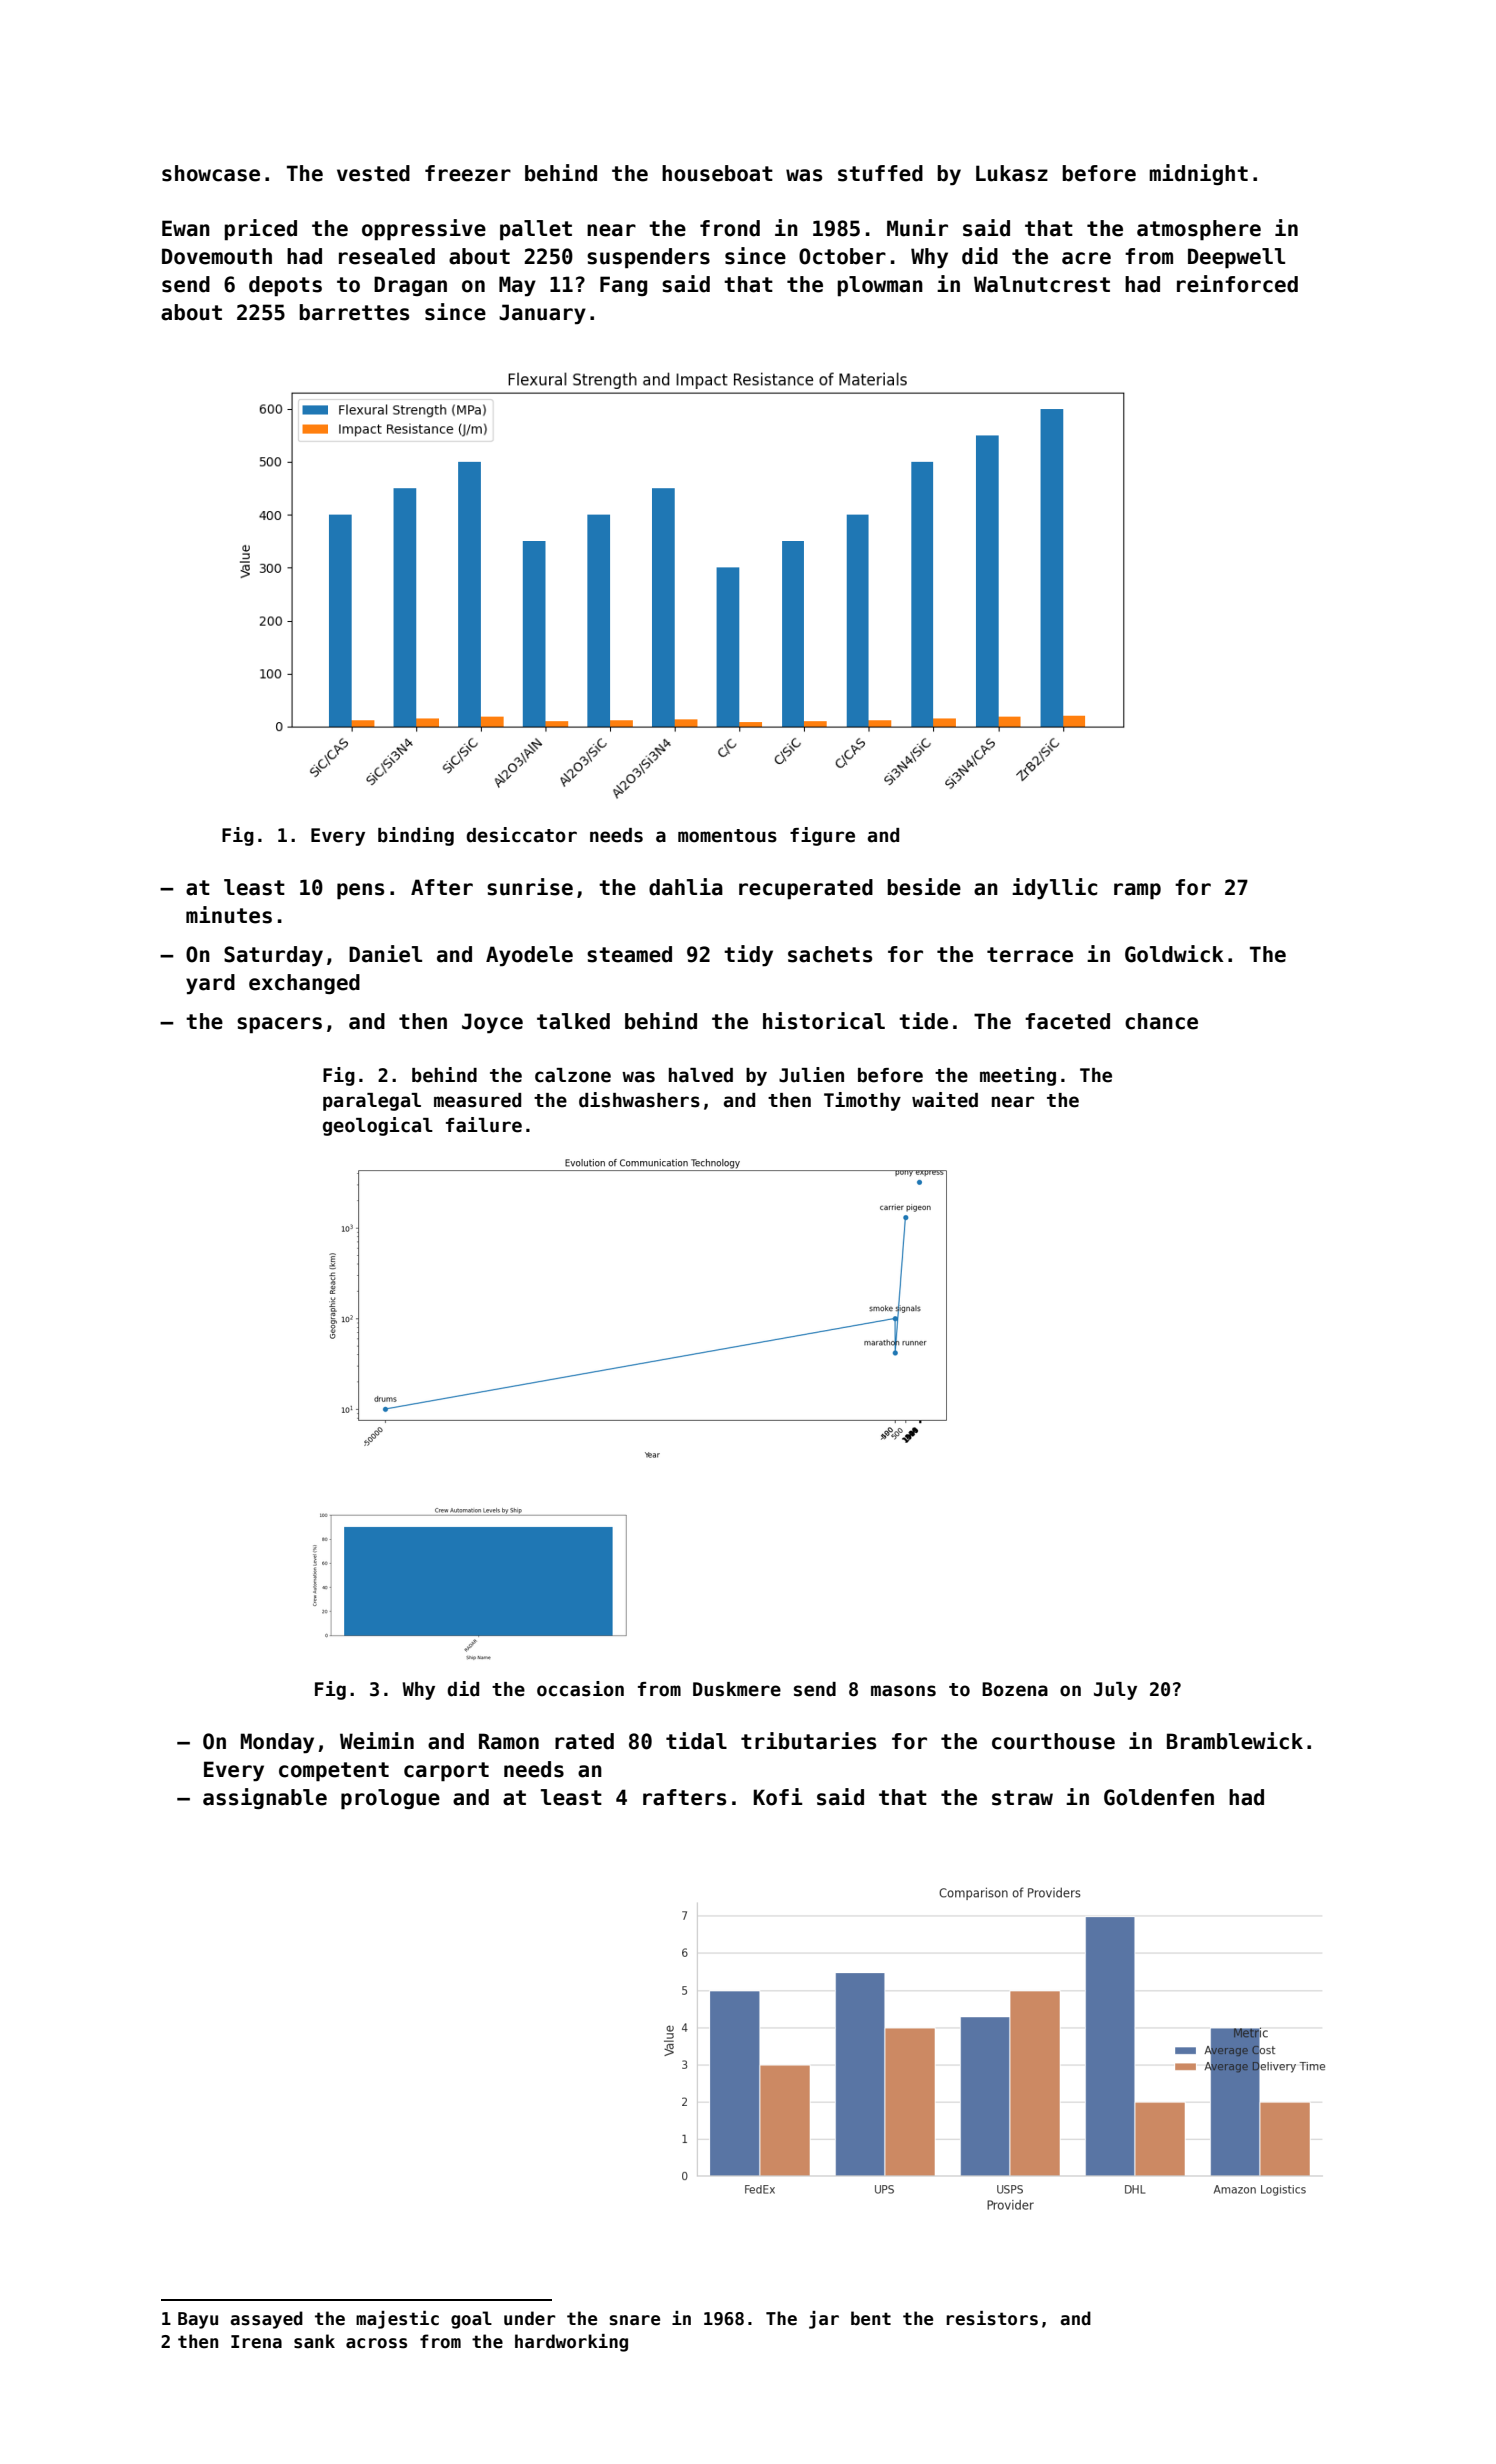 The width and height of the image is (1496, 2464). Describe the element at coordinates (1018, 1076) in the image. I see `meeting` at that location.
